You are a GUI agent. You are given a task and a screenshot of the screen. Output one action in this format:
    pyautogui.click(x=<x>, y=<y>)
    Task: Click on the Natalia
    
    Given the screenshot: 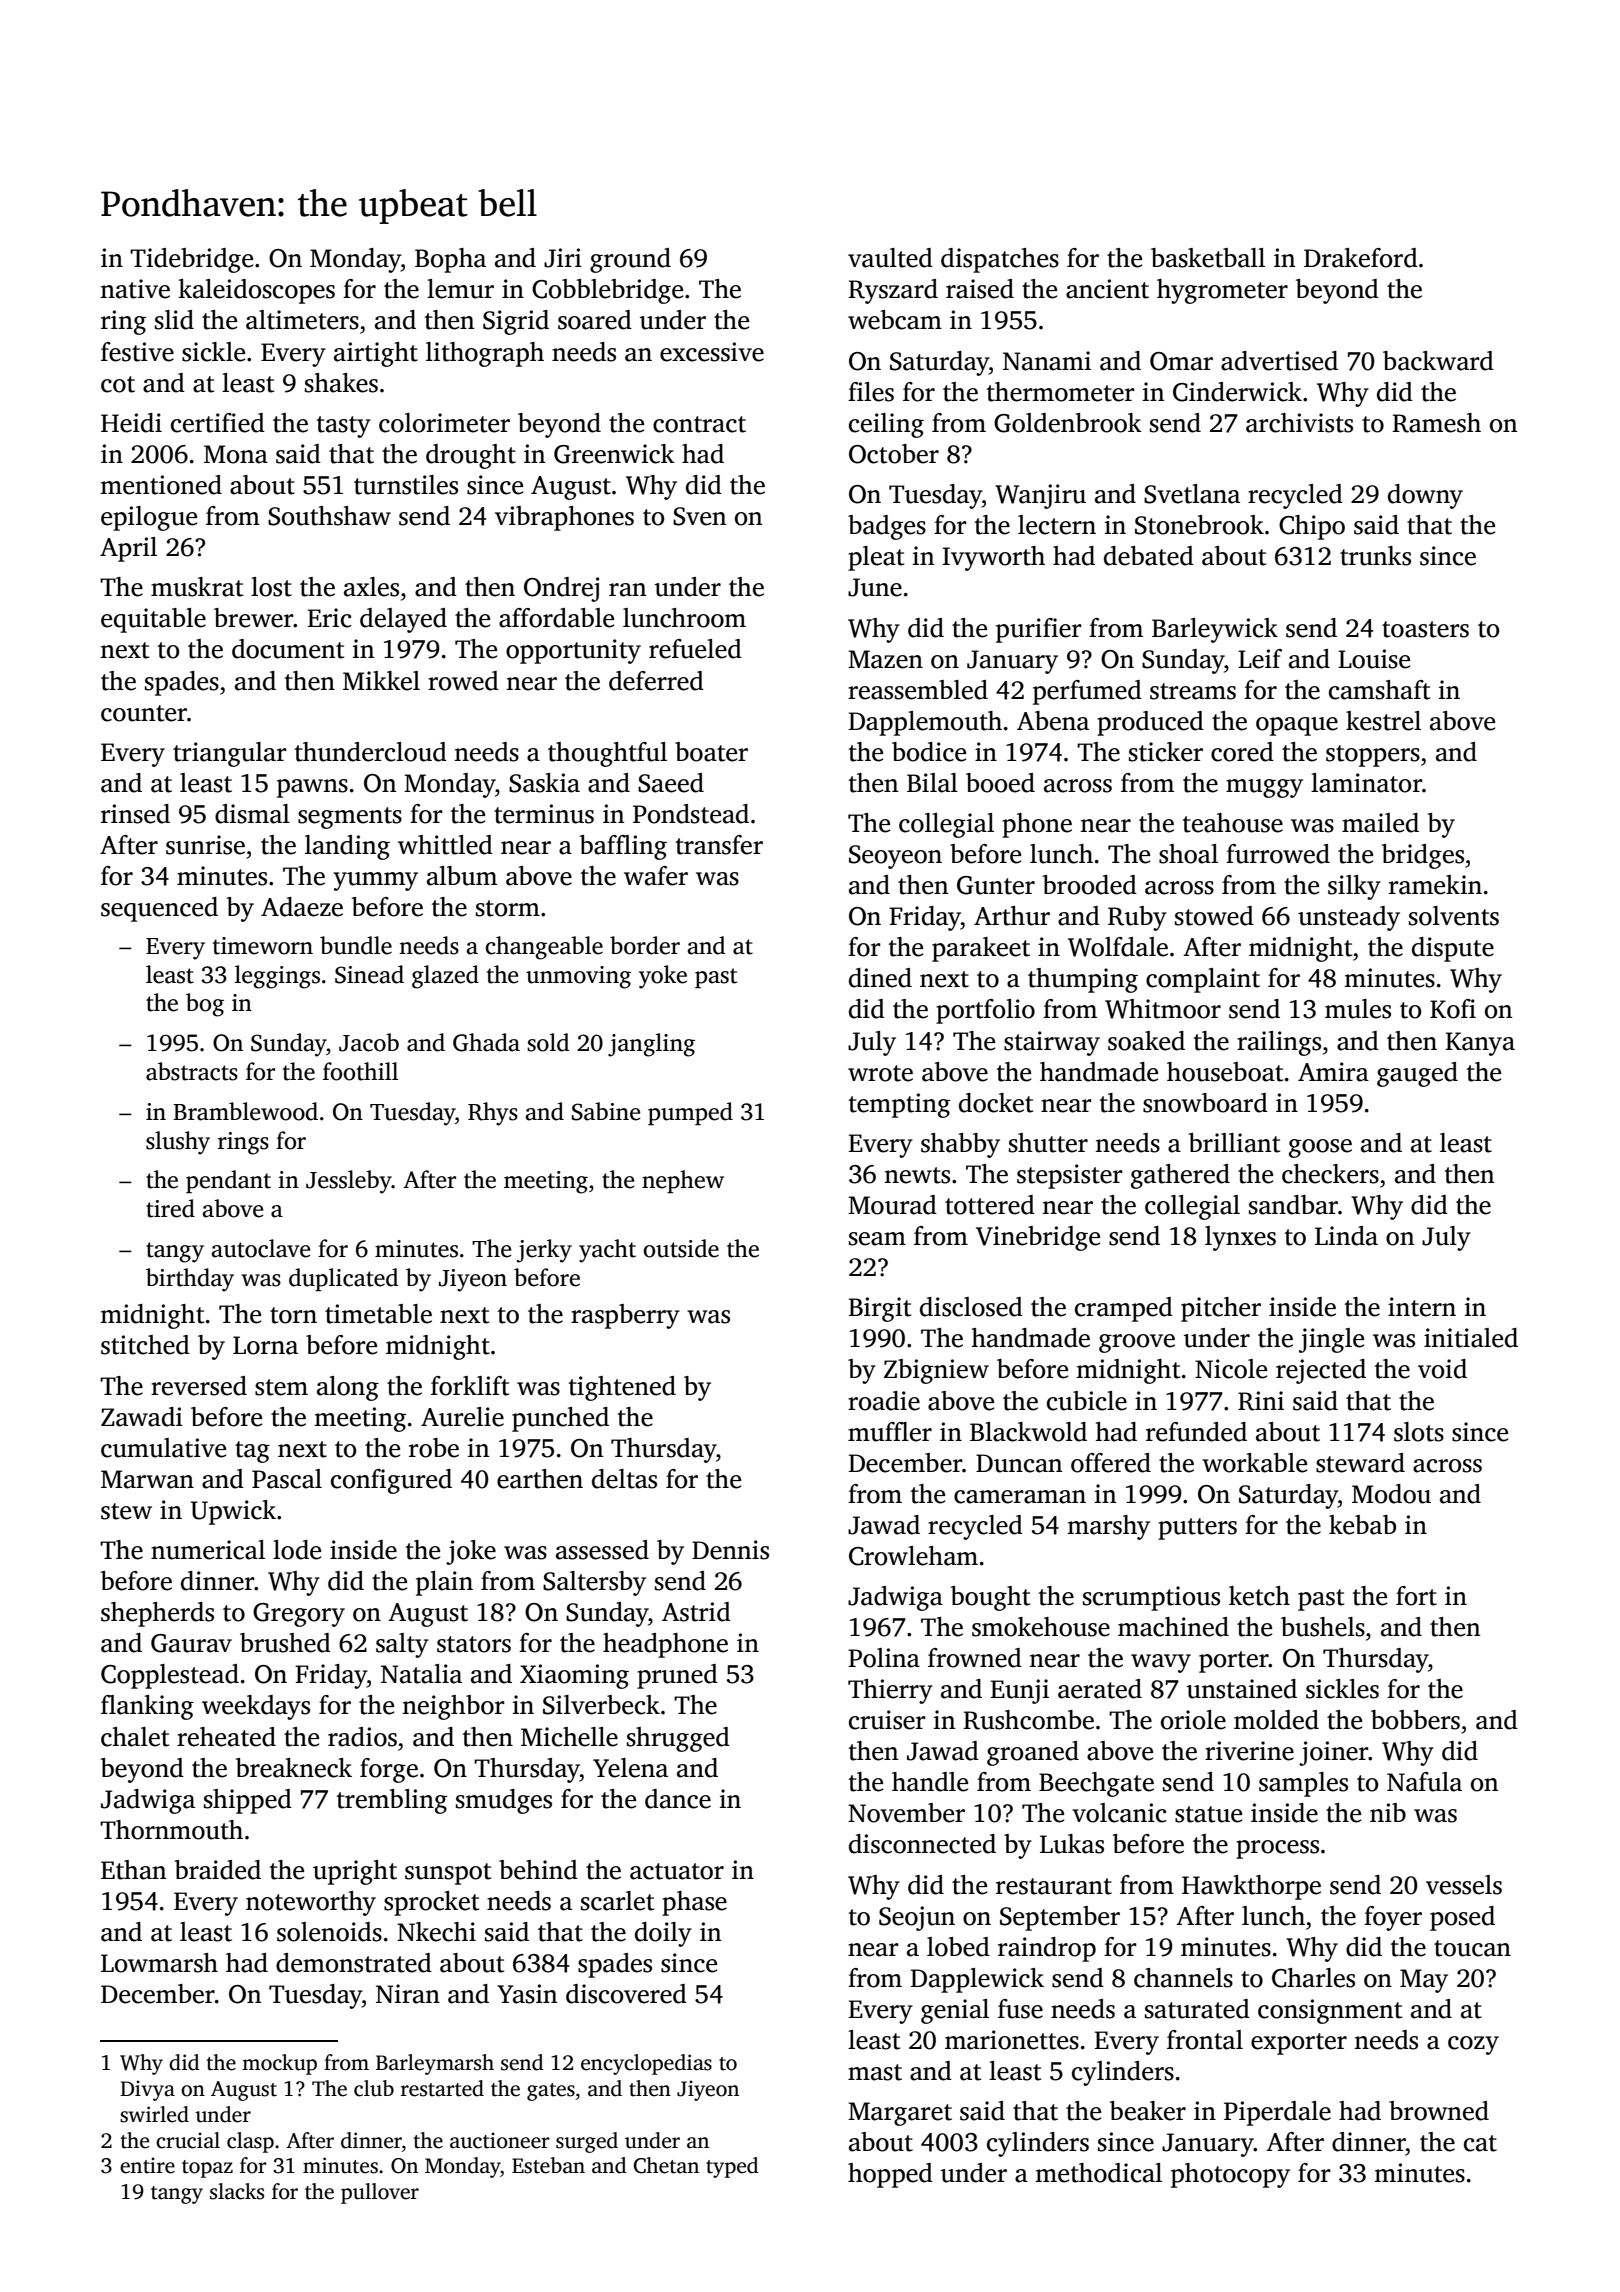 What is the action you would take?
    pyautogui.click(x=421, y=1674)
